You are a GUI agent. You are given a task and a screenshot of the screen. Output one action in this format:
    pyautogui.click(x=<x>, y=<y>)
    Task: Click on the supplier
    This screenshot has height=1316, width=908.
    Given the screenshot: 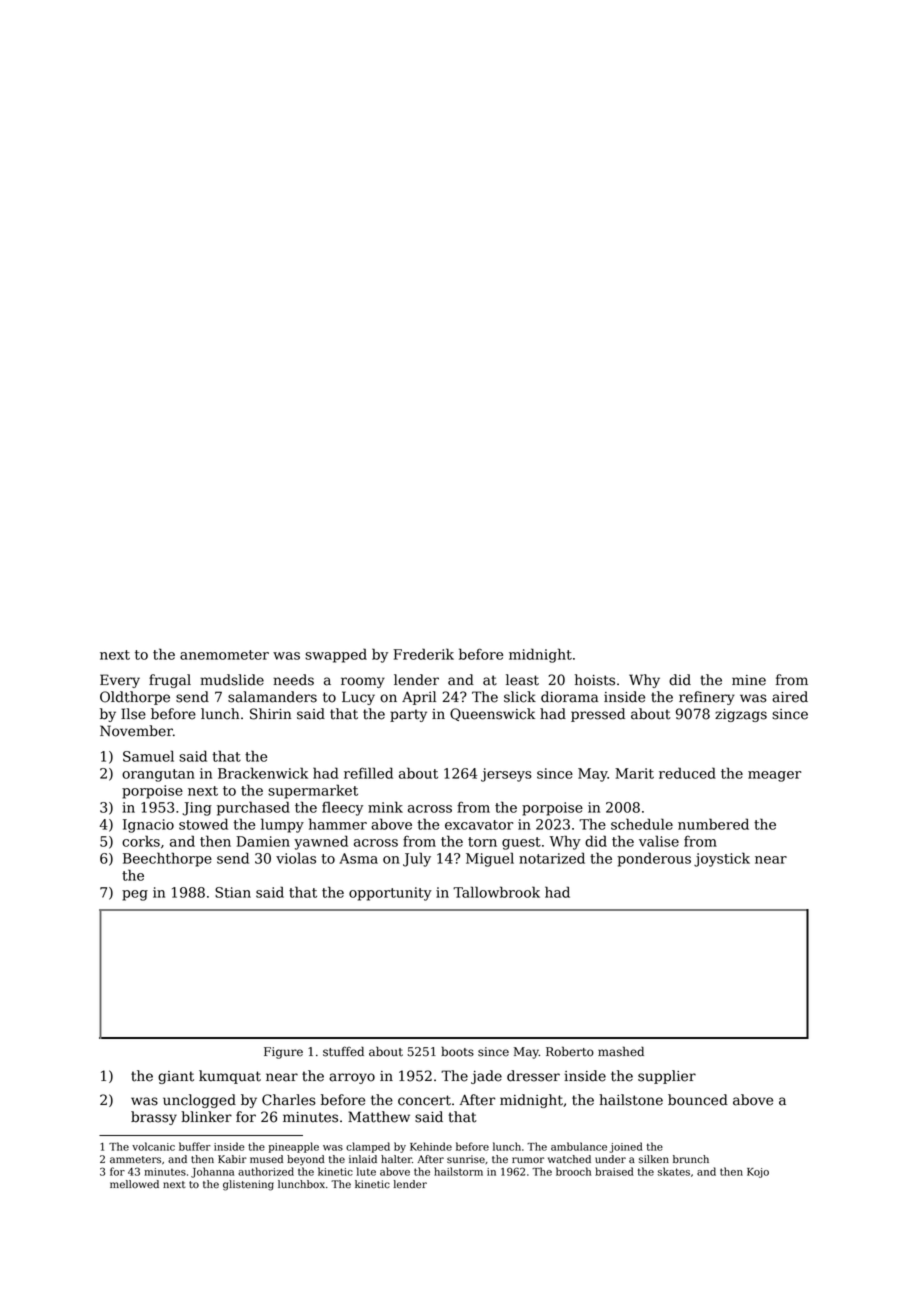 What is the action you would take?
    pyautogui.click(x=667, y=1077)
